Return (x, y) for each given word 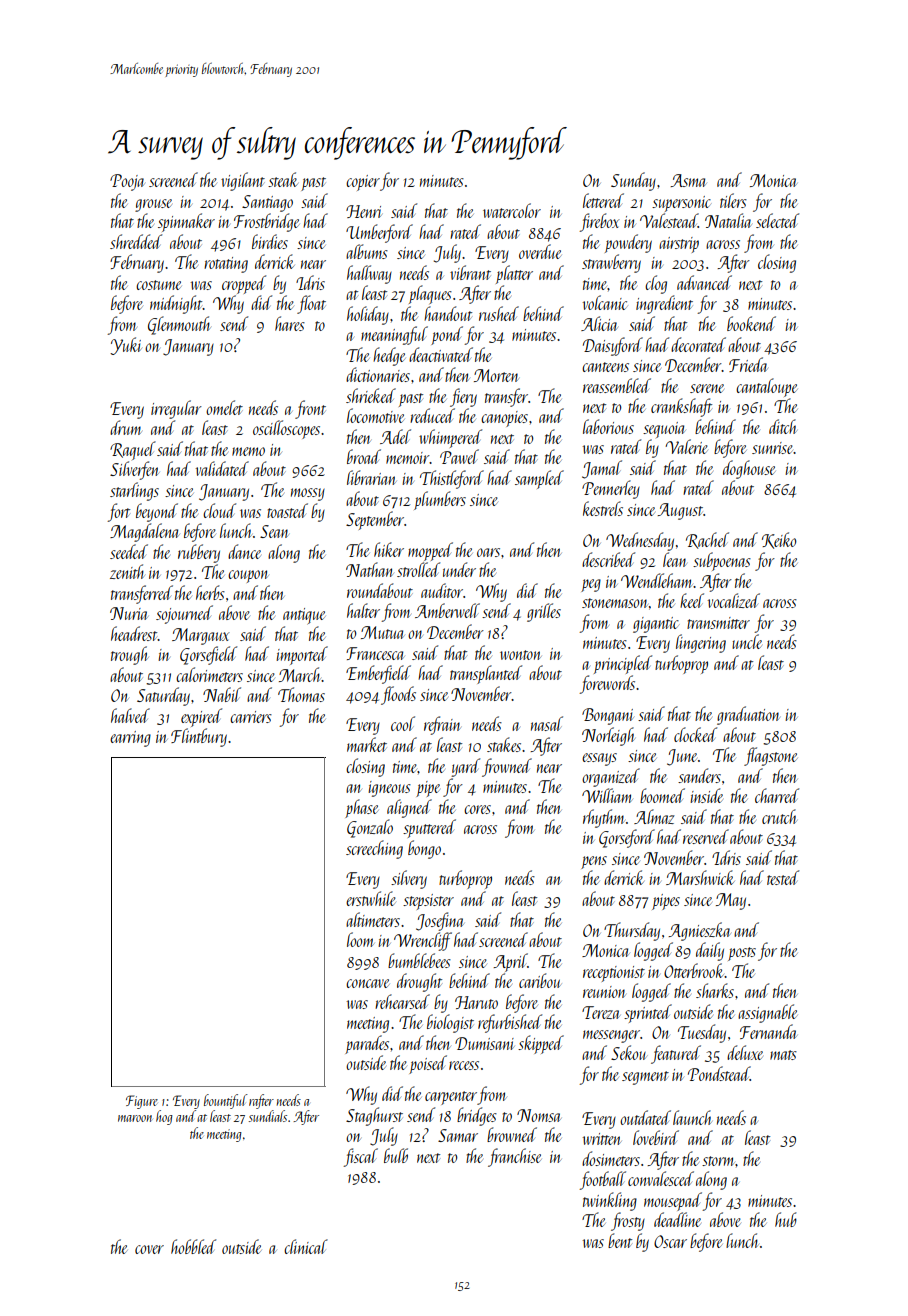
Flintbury (199, 737)
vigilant (243, 181)
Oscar (670, 1241)
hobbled (193, 1246)
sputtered (429, 828)
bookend (751, 323)
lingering (701, 643)
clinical (306, 1246)
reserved (706, 836)
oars (488, 552)
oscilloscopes (286, 429)
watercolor (512, 210)
